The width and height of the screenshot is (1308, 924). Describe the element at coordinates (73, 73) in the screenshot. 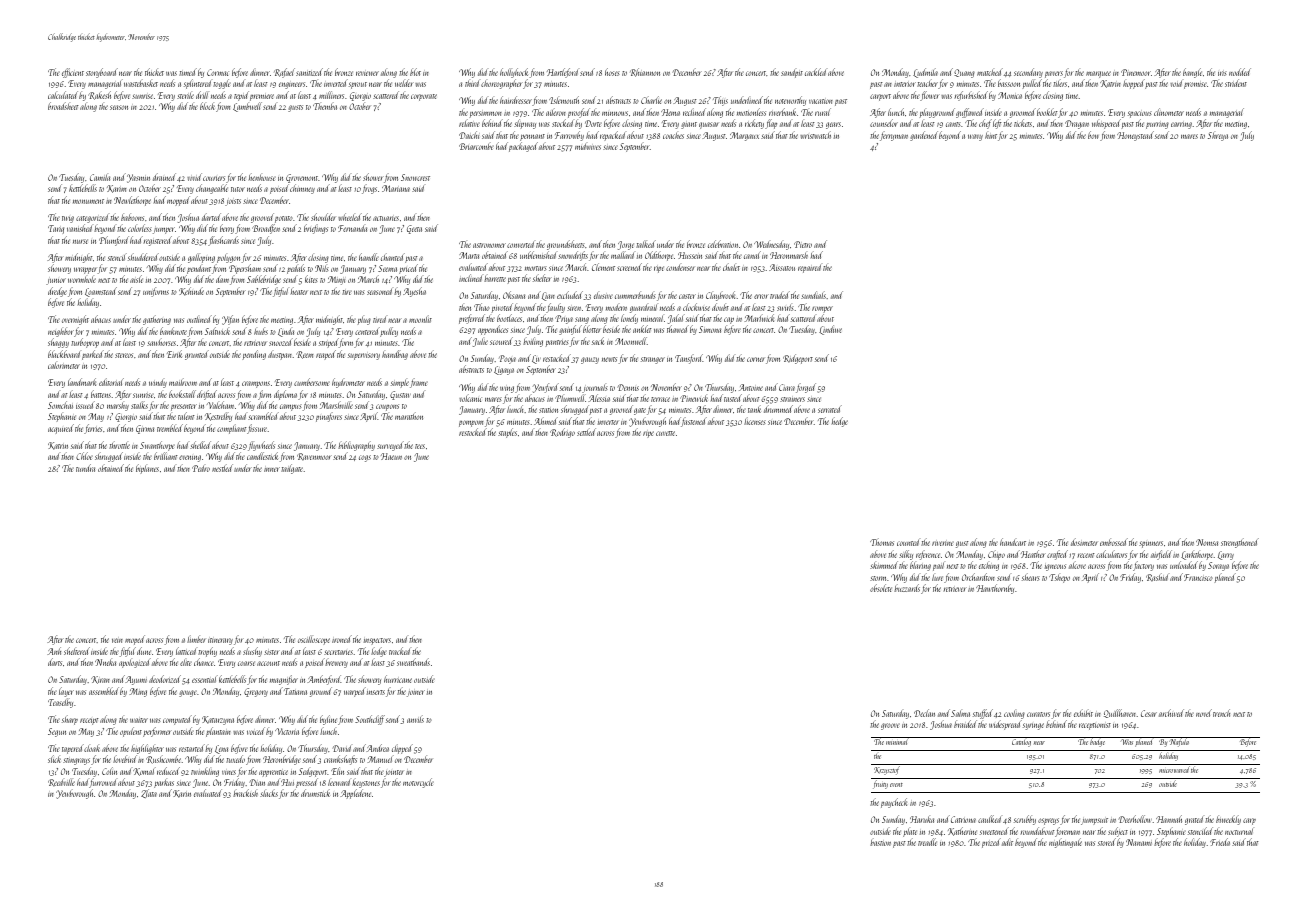

I see `efficient` at that location.
